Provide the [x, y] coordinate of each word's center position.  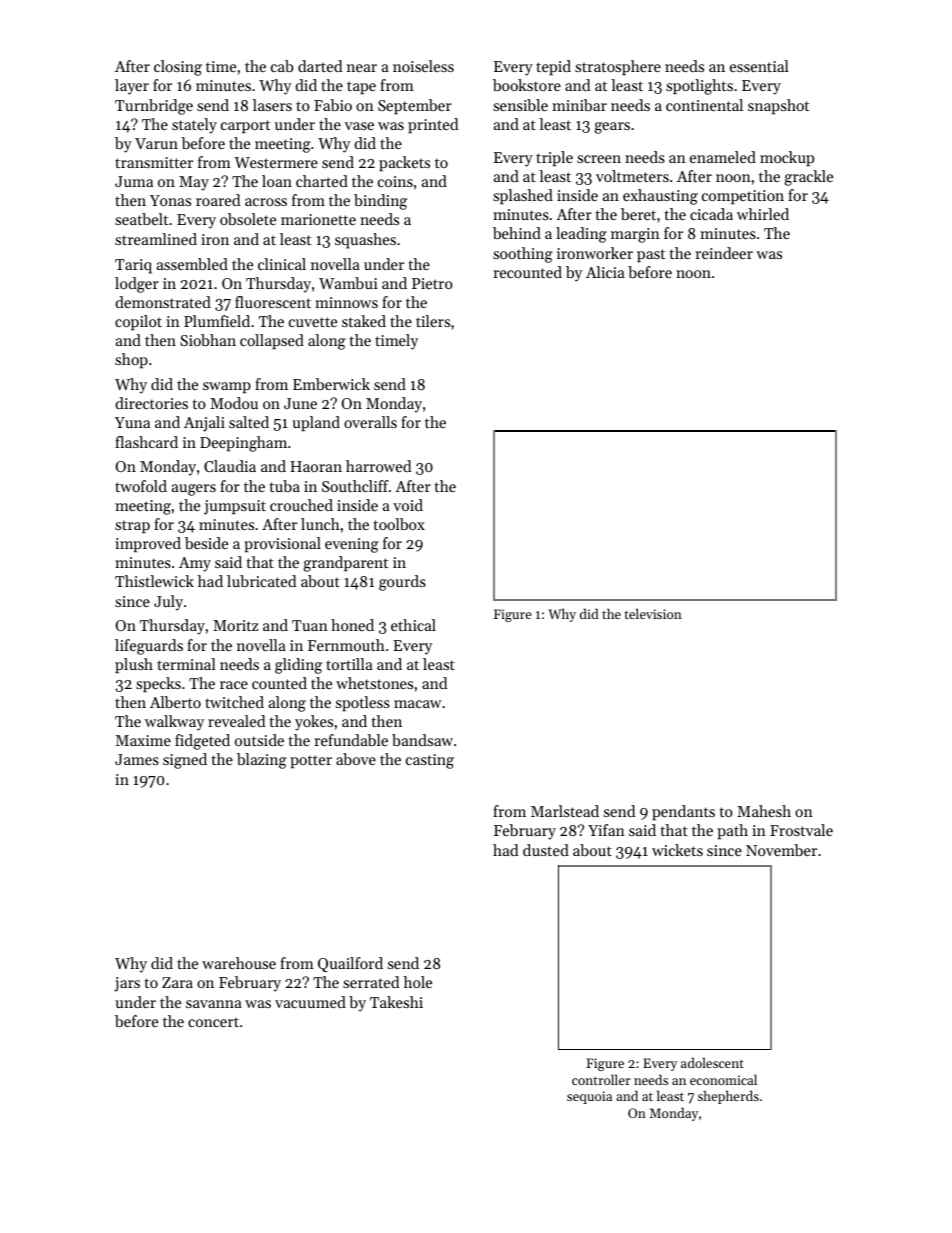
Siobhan [208, 340]
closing [178, 68]
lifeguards [149, 647]
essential [759, 66]
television [653, 613]
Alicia [605, 272]
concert [213, 1022]
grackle [808, 178]
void [408, 505]
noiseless [423, 66]
